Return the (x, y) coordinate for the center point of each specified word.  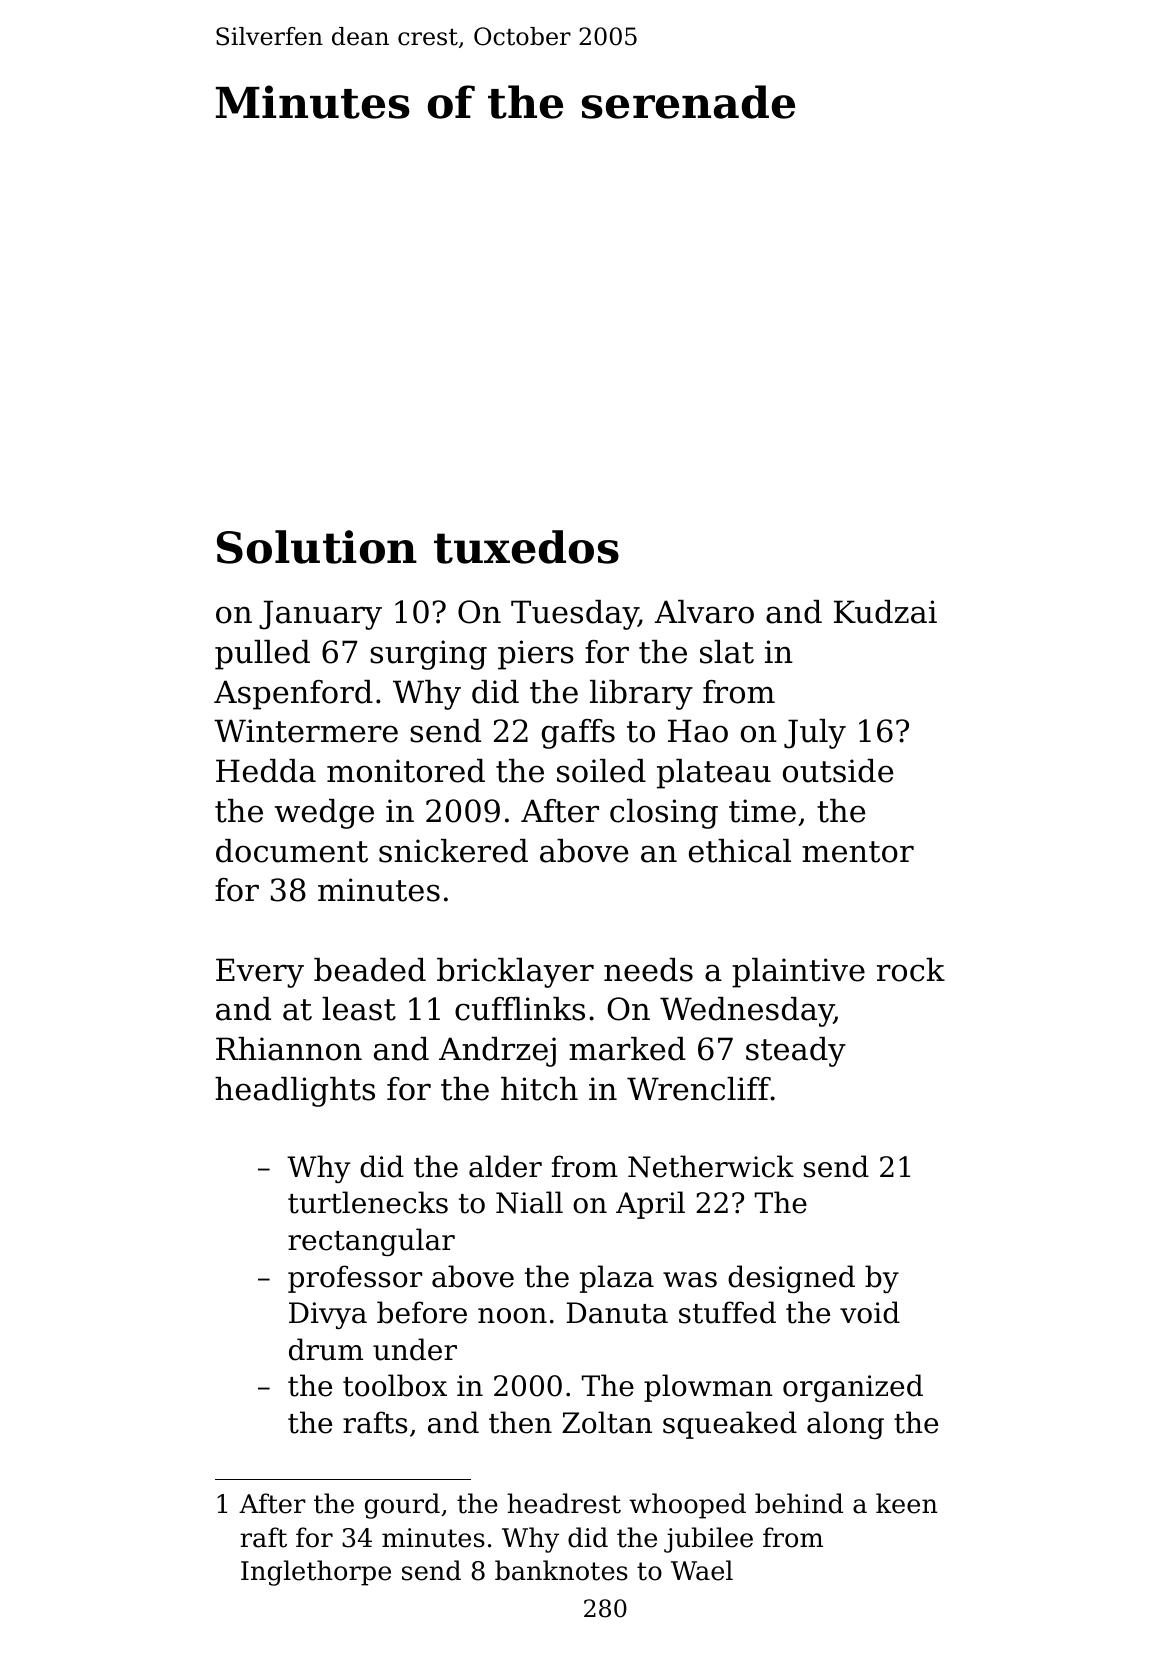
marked (627, 1049)
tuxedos (526, 547)
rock (911, 970)
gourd (402, 1506)
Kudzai (885, 612)
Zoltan (607, 1422)
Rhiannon (289, 1049)
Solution (317, 547)
